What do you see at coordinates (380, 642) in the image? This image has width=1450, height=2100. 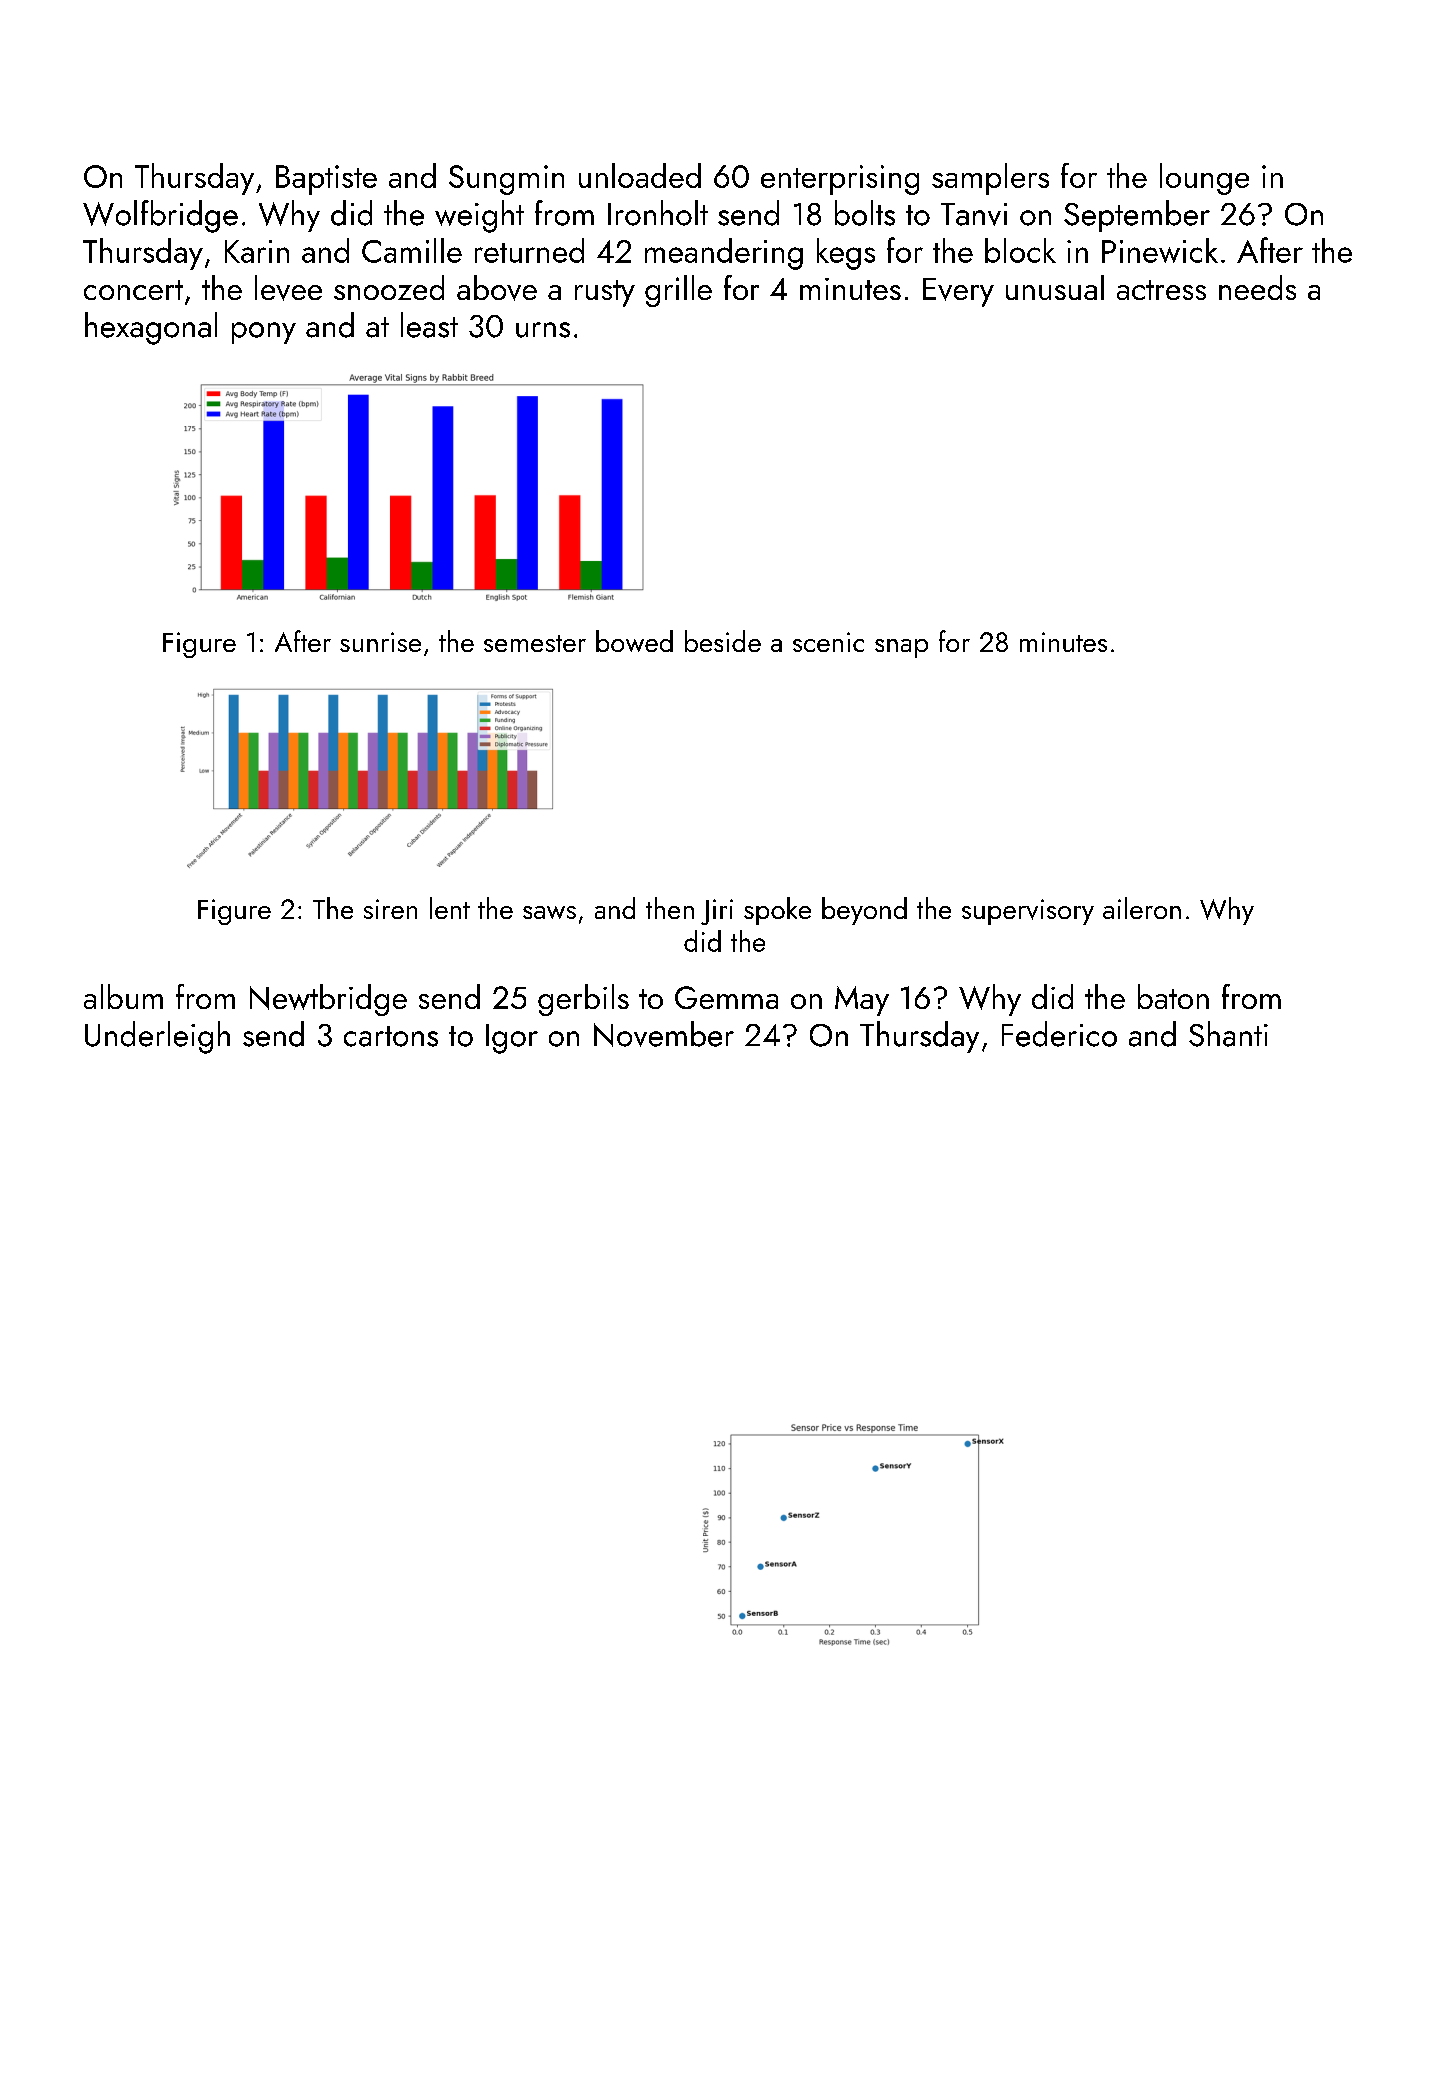 I see `sunrise` at bounding box center [380, 642].
